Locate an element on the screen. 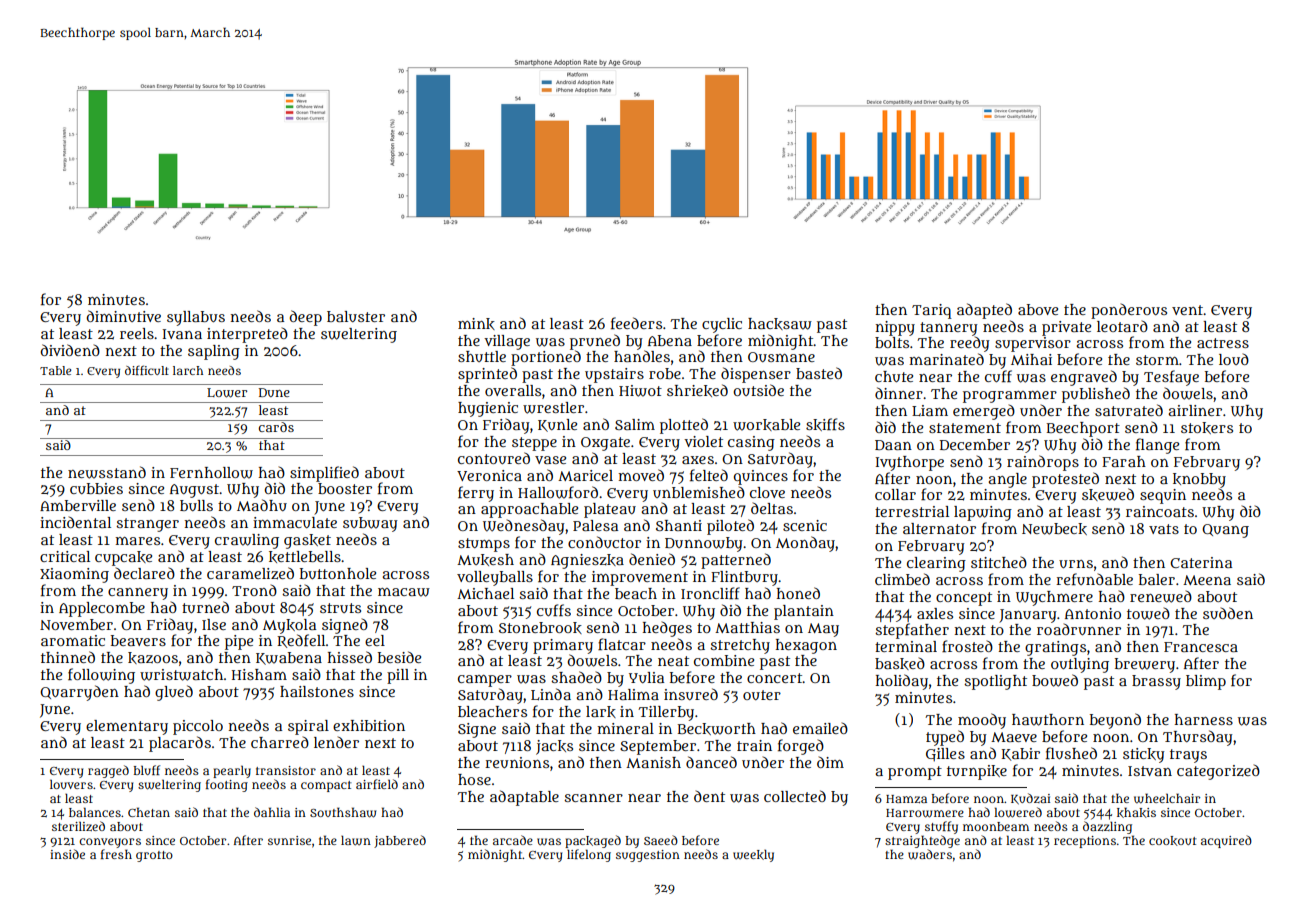 This screenshot has width=1308, height=924. Linda is located at coordinates (551, 694).
